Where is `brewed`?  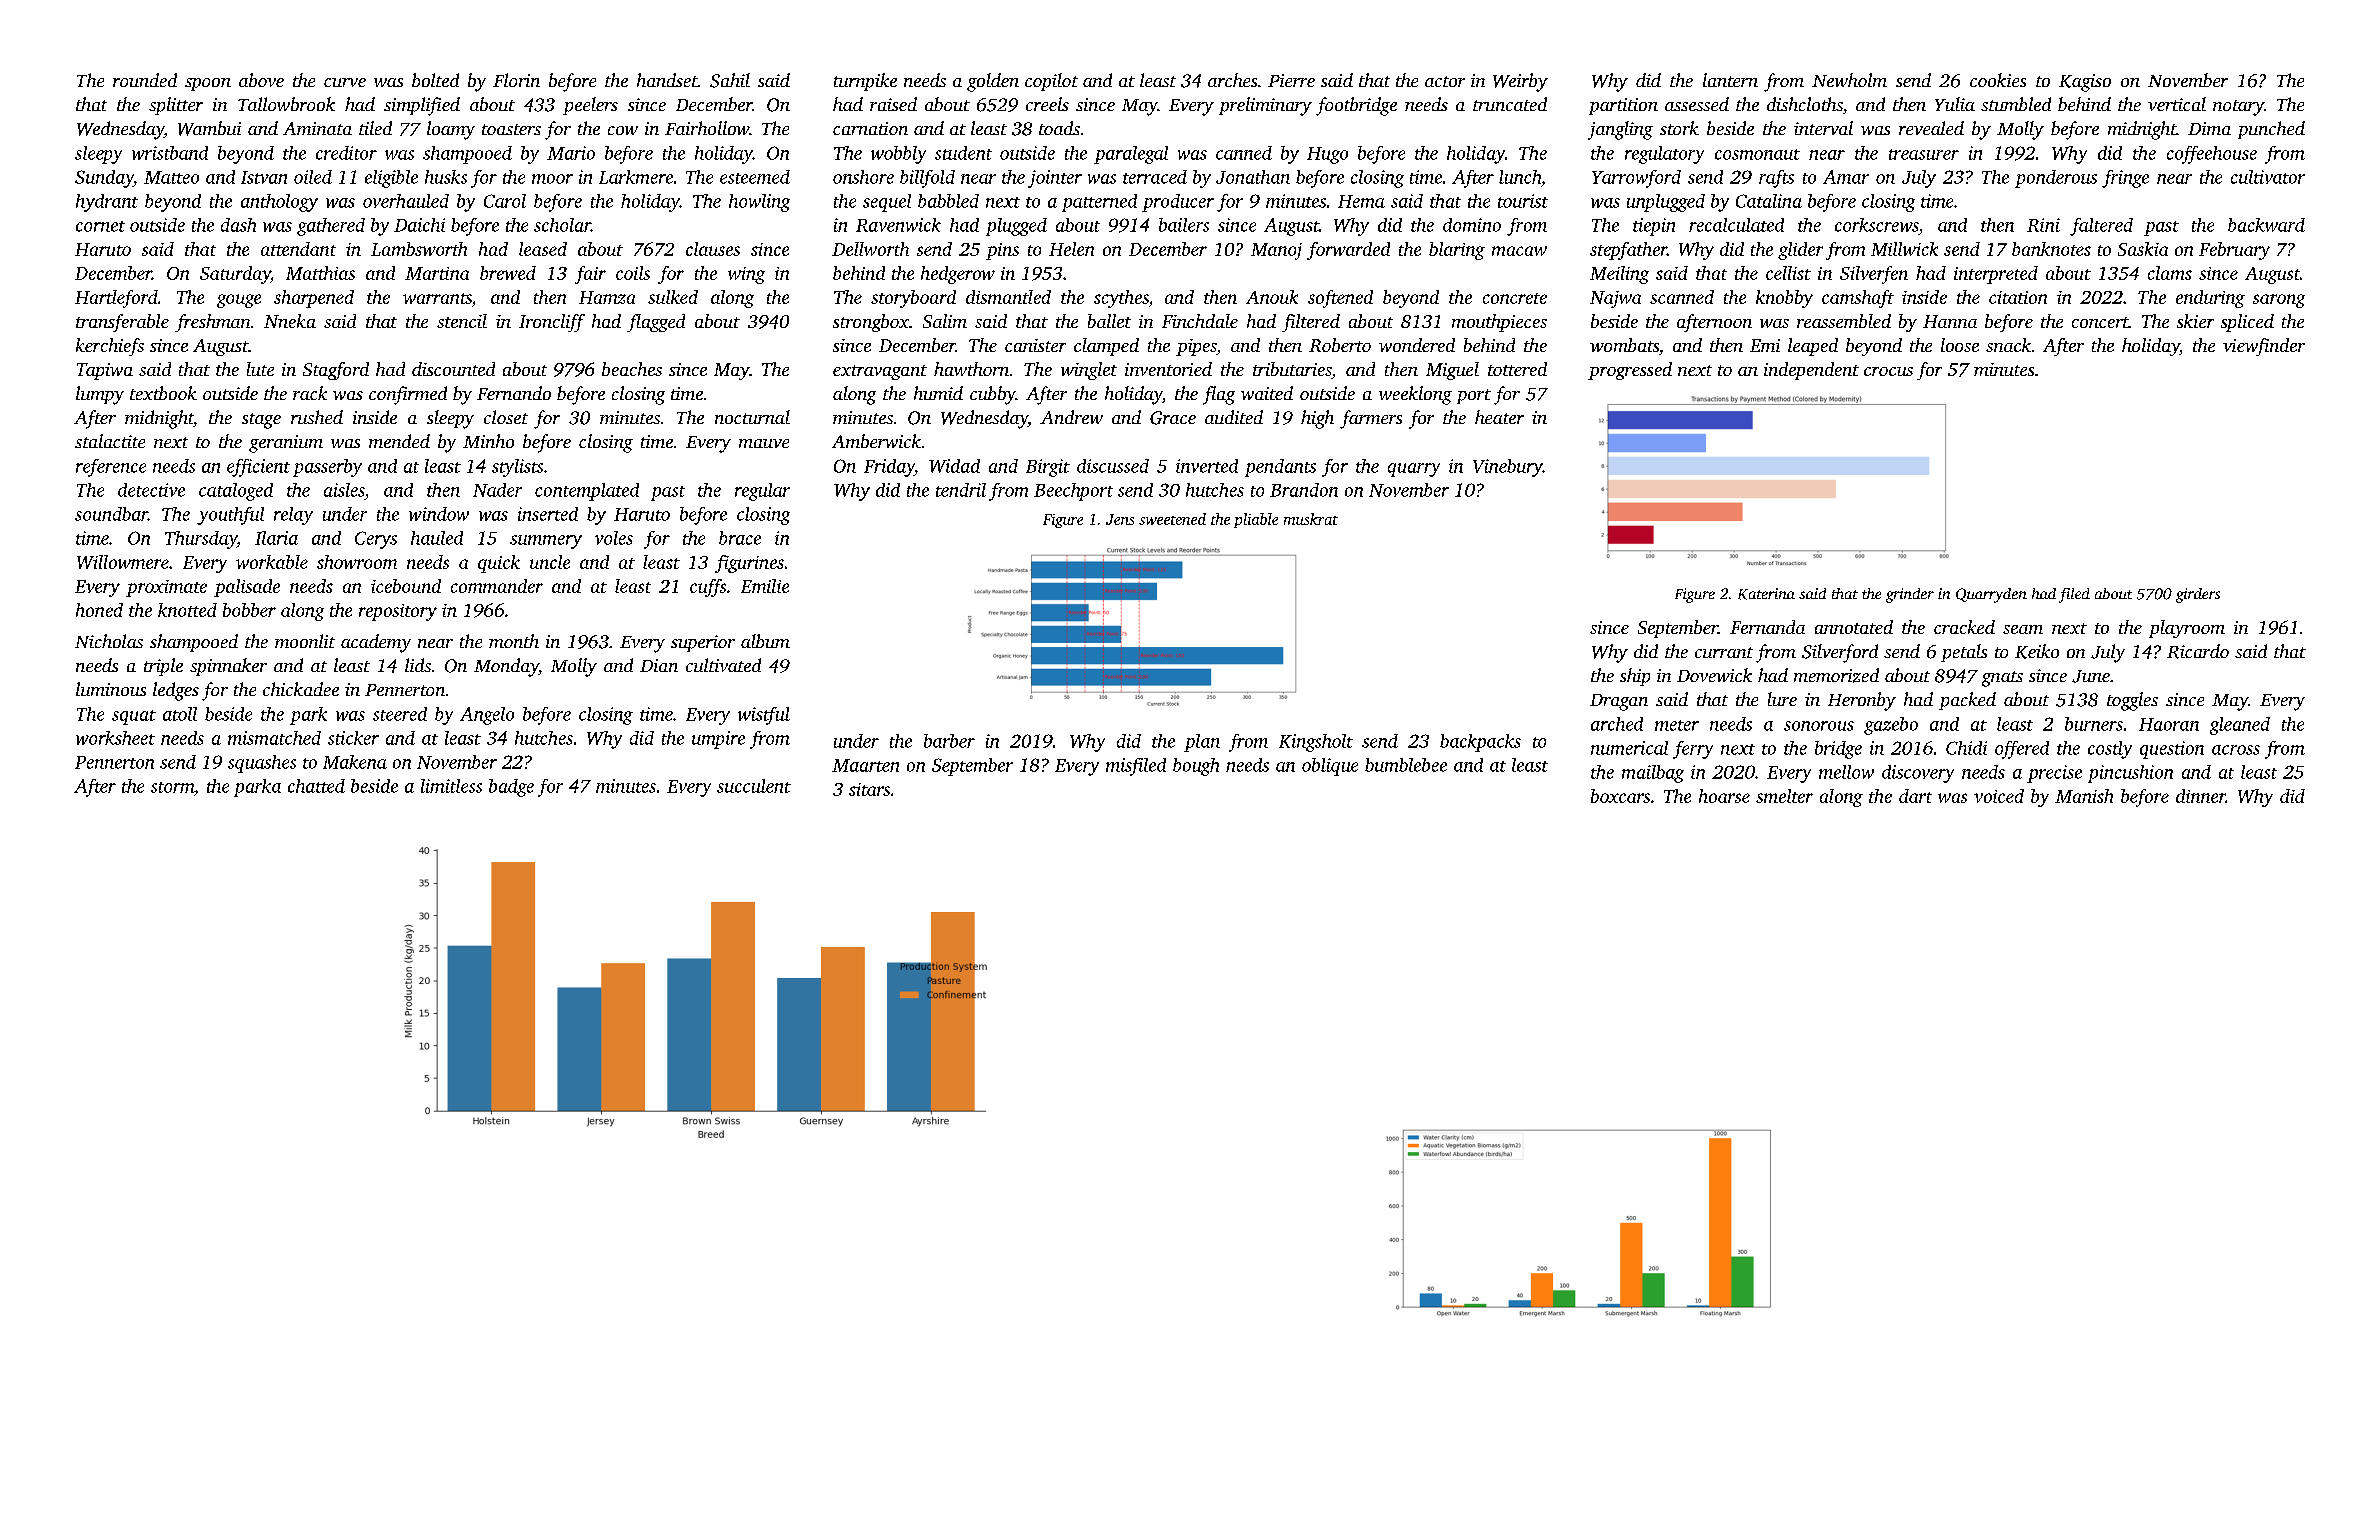
brewed is located at coordinates (508, 273).
